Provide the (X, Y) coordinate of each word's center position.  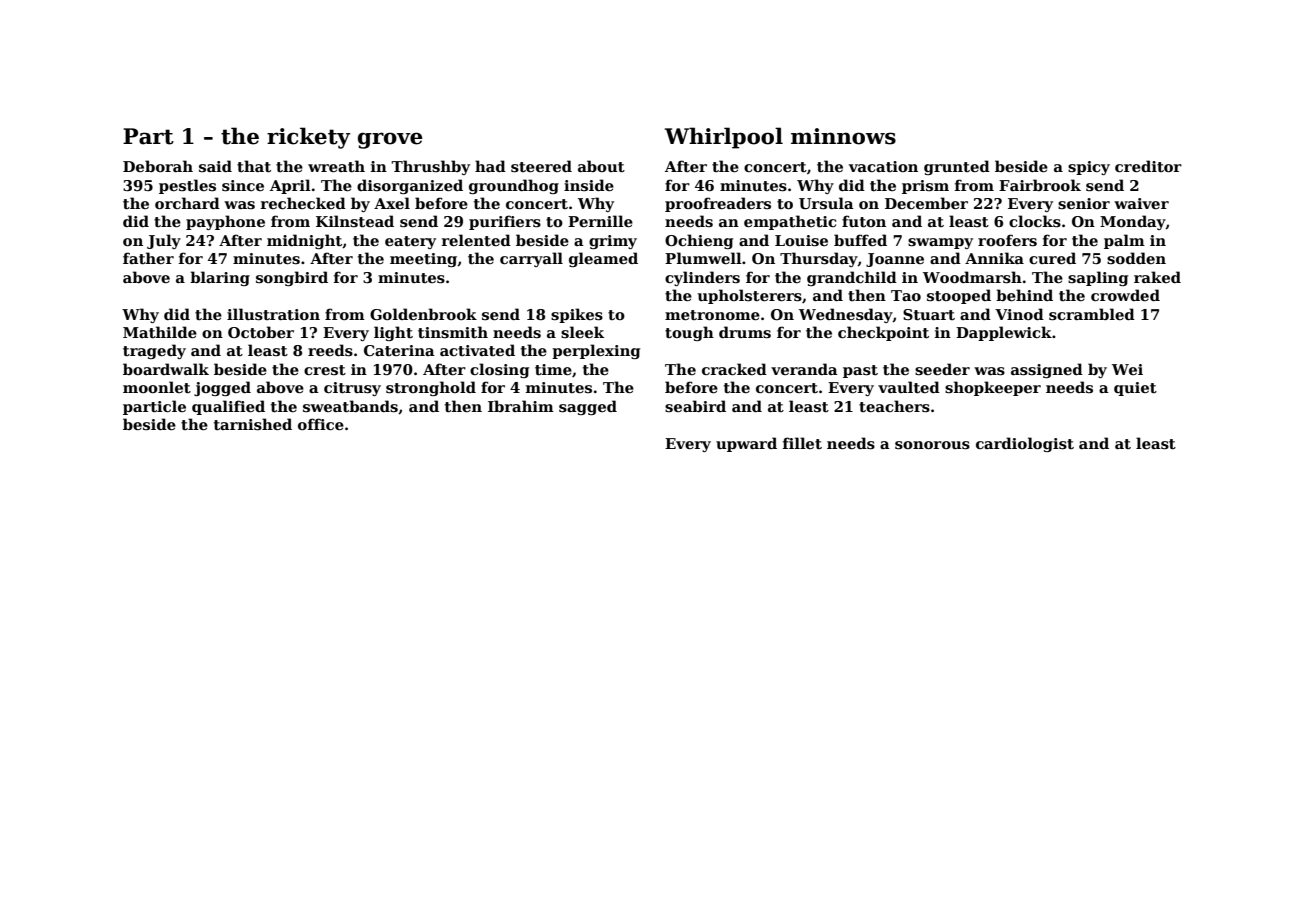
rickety (309, 138)
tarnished (253, 424)
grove (390, 140)
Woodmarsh (972, 277)
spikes (577, 315)
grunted (957, 167)
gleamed (603, 259)
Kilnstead (355, 221)
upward (746, 444)
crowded (1125, 295)
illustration (273, 314)
